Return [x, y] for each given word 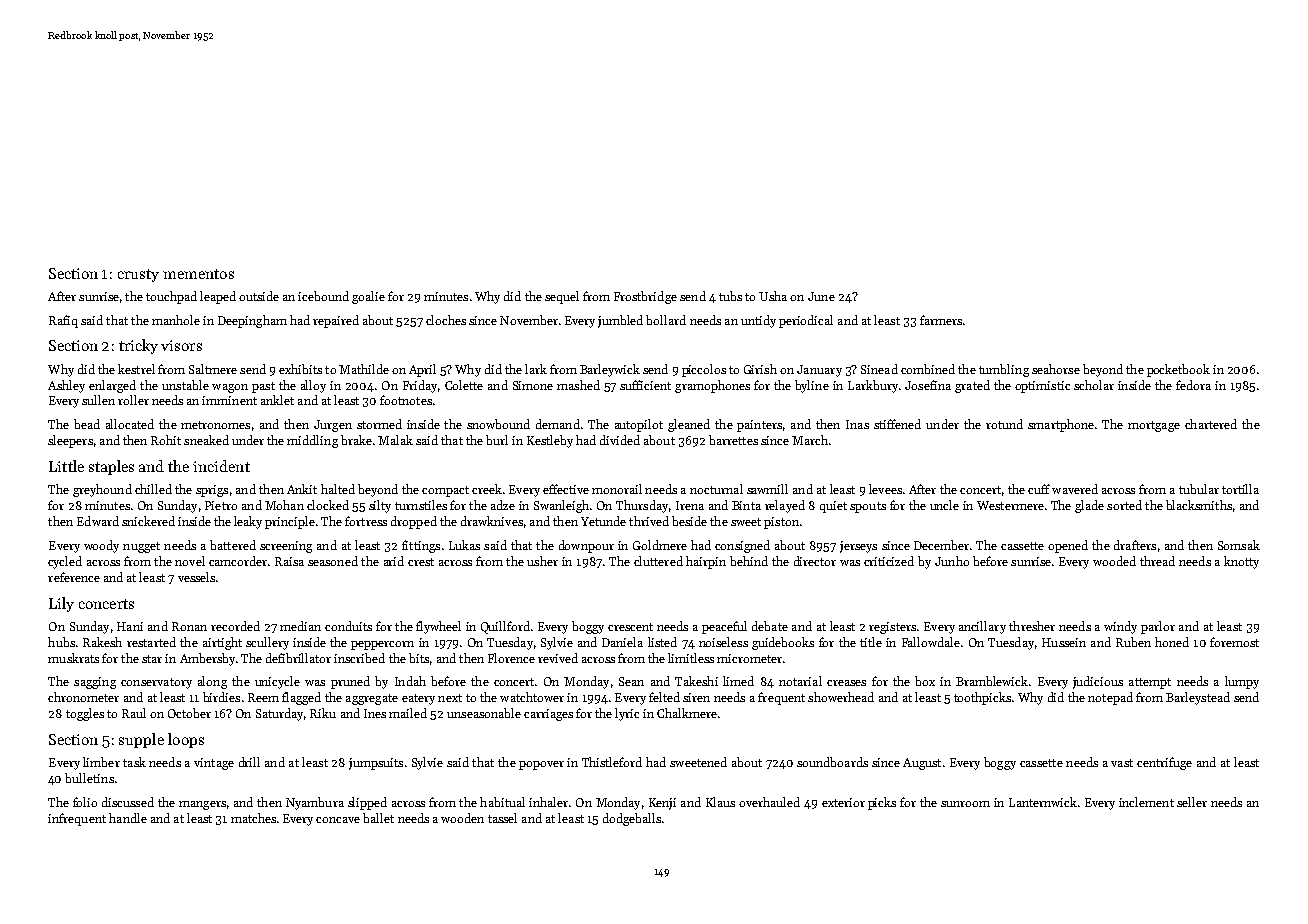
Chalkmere [687, 713]
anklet [277, 400]
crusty [138, 275]
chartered [1211, 424]
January [819, 371]
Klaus [720, 802]
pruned [350, 682]
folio [85, 802]
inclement [1146, 802]
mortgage [1154, 426]
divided [620, 440]
